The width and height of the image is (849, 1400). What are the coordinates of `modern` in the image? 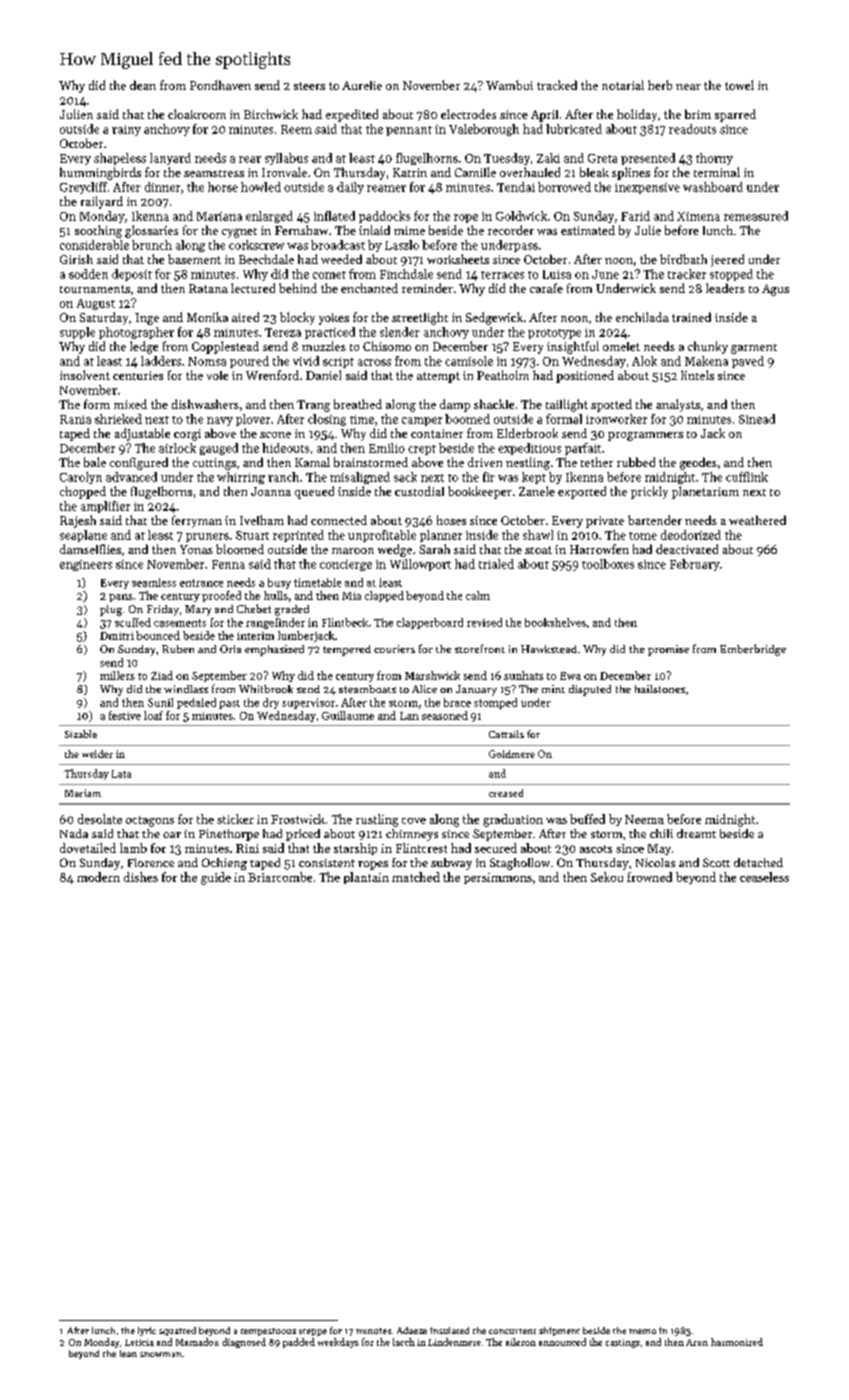 It's located at (98, 877).
